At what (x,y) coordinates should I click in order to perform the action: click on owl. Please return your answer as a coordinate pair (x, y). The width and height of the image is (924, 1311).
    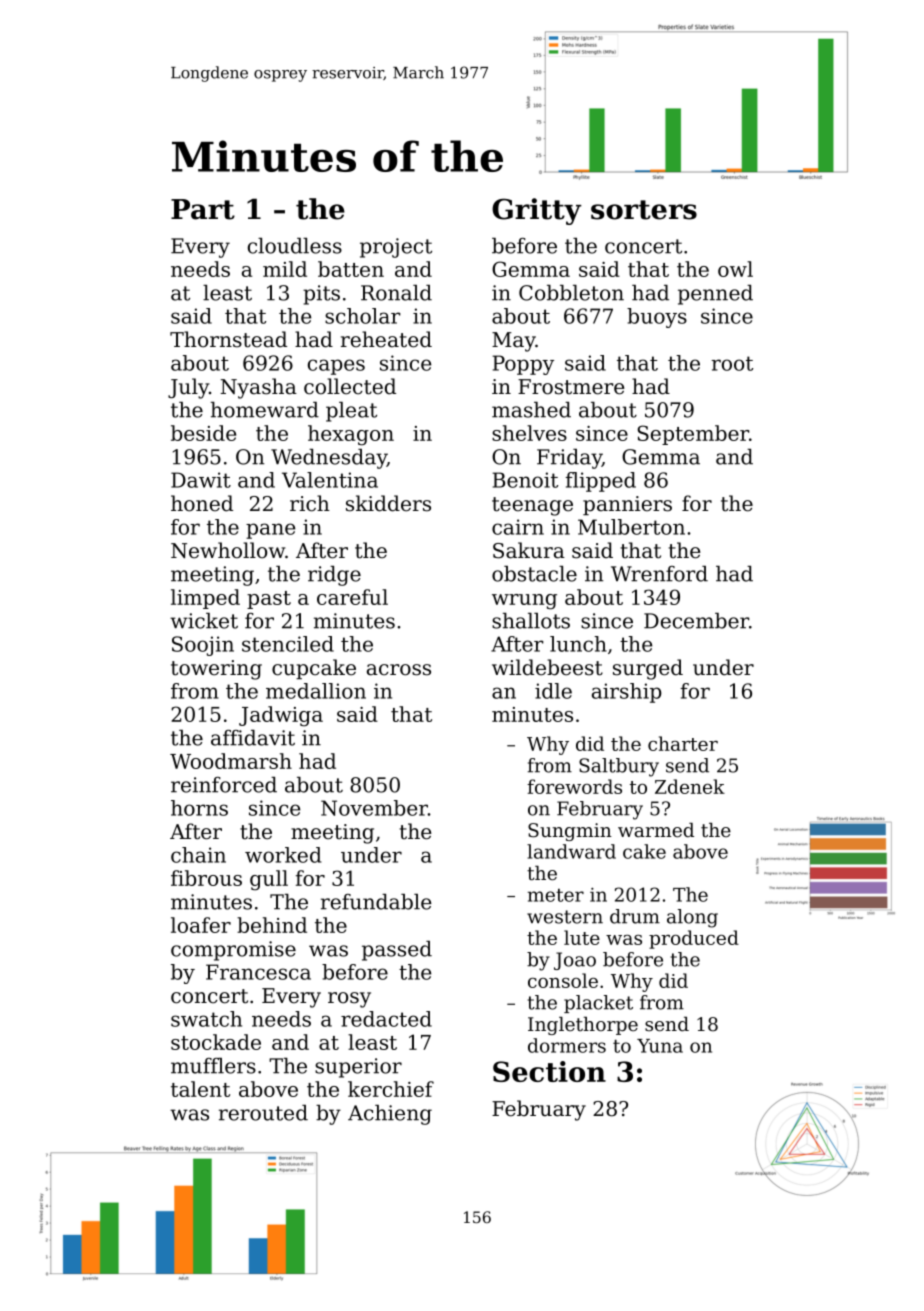
    Looking at the image, I should click on (735, 269).
